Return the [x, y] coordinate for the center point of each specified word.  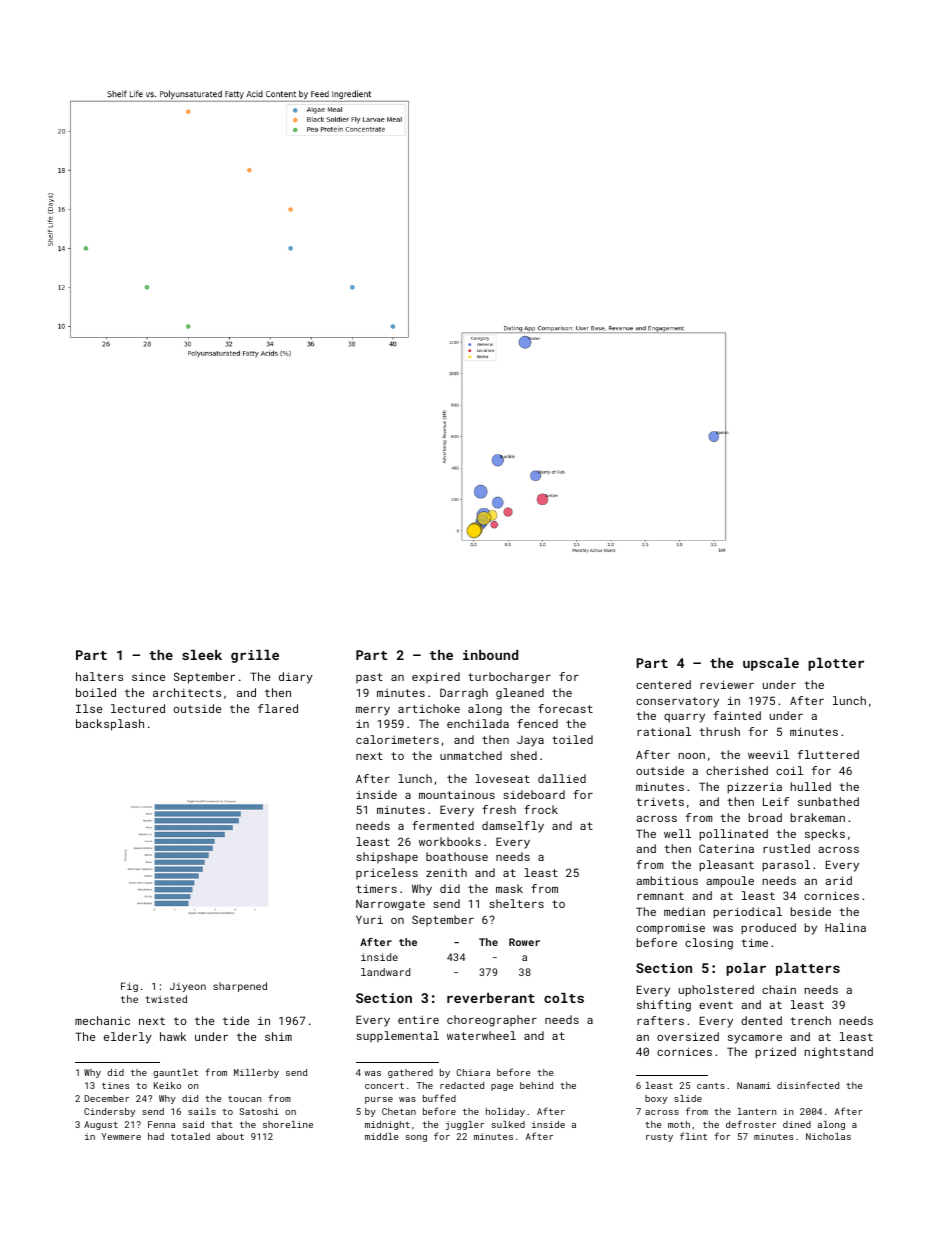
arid [838, 880]
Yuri [369, 919]
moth [679, 1124]
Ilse [89, 708]
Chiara [473, 1072]
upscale [771, 664]
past [369, 678]
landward [385, 972]
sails [202, 1111]
